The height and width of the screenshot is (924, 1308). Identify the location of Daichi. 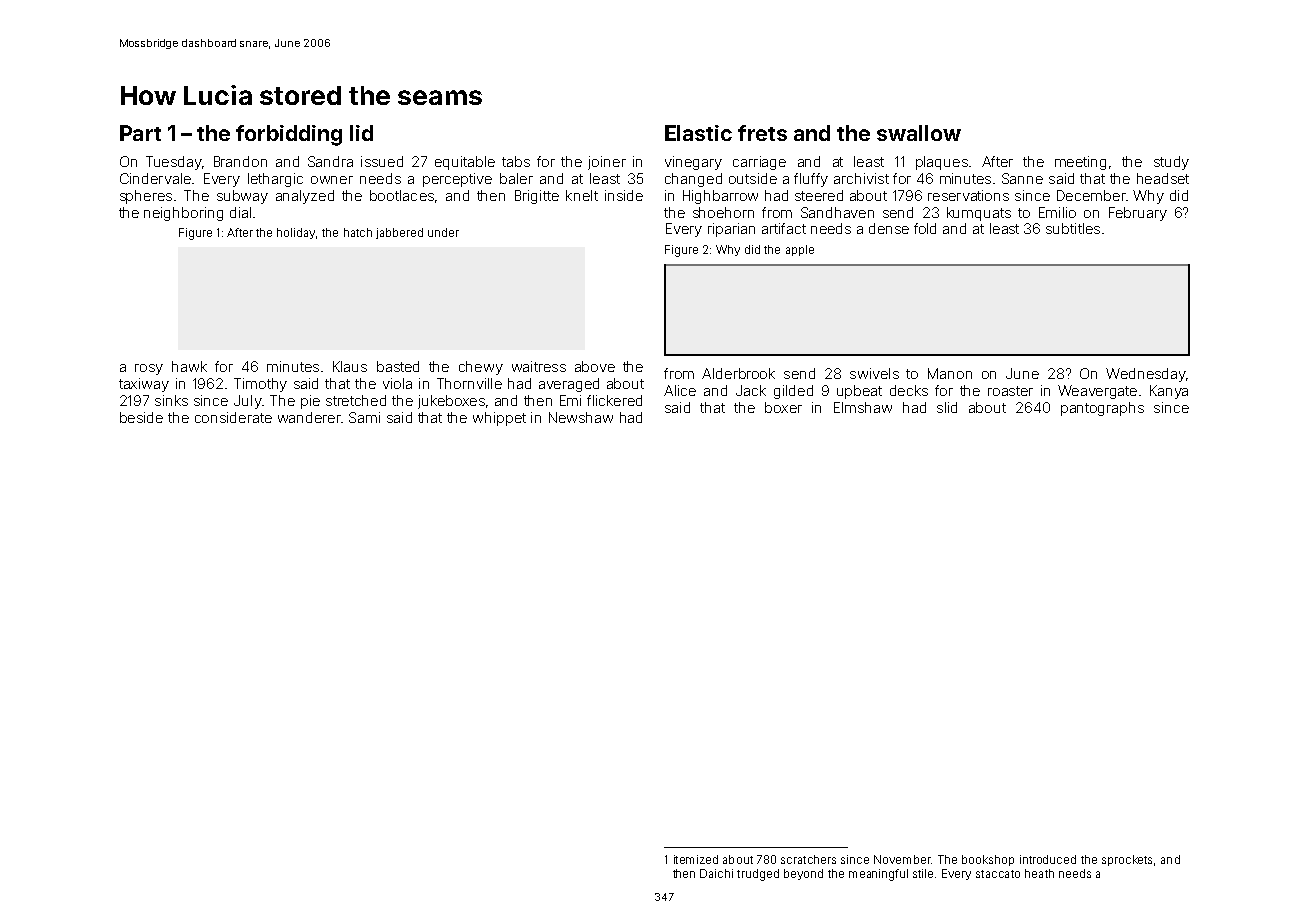
(716, 873).
